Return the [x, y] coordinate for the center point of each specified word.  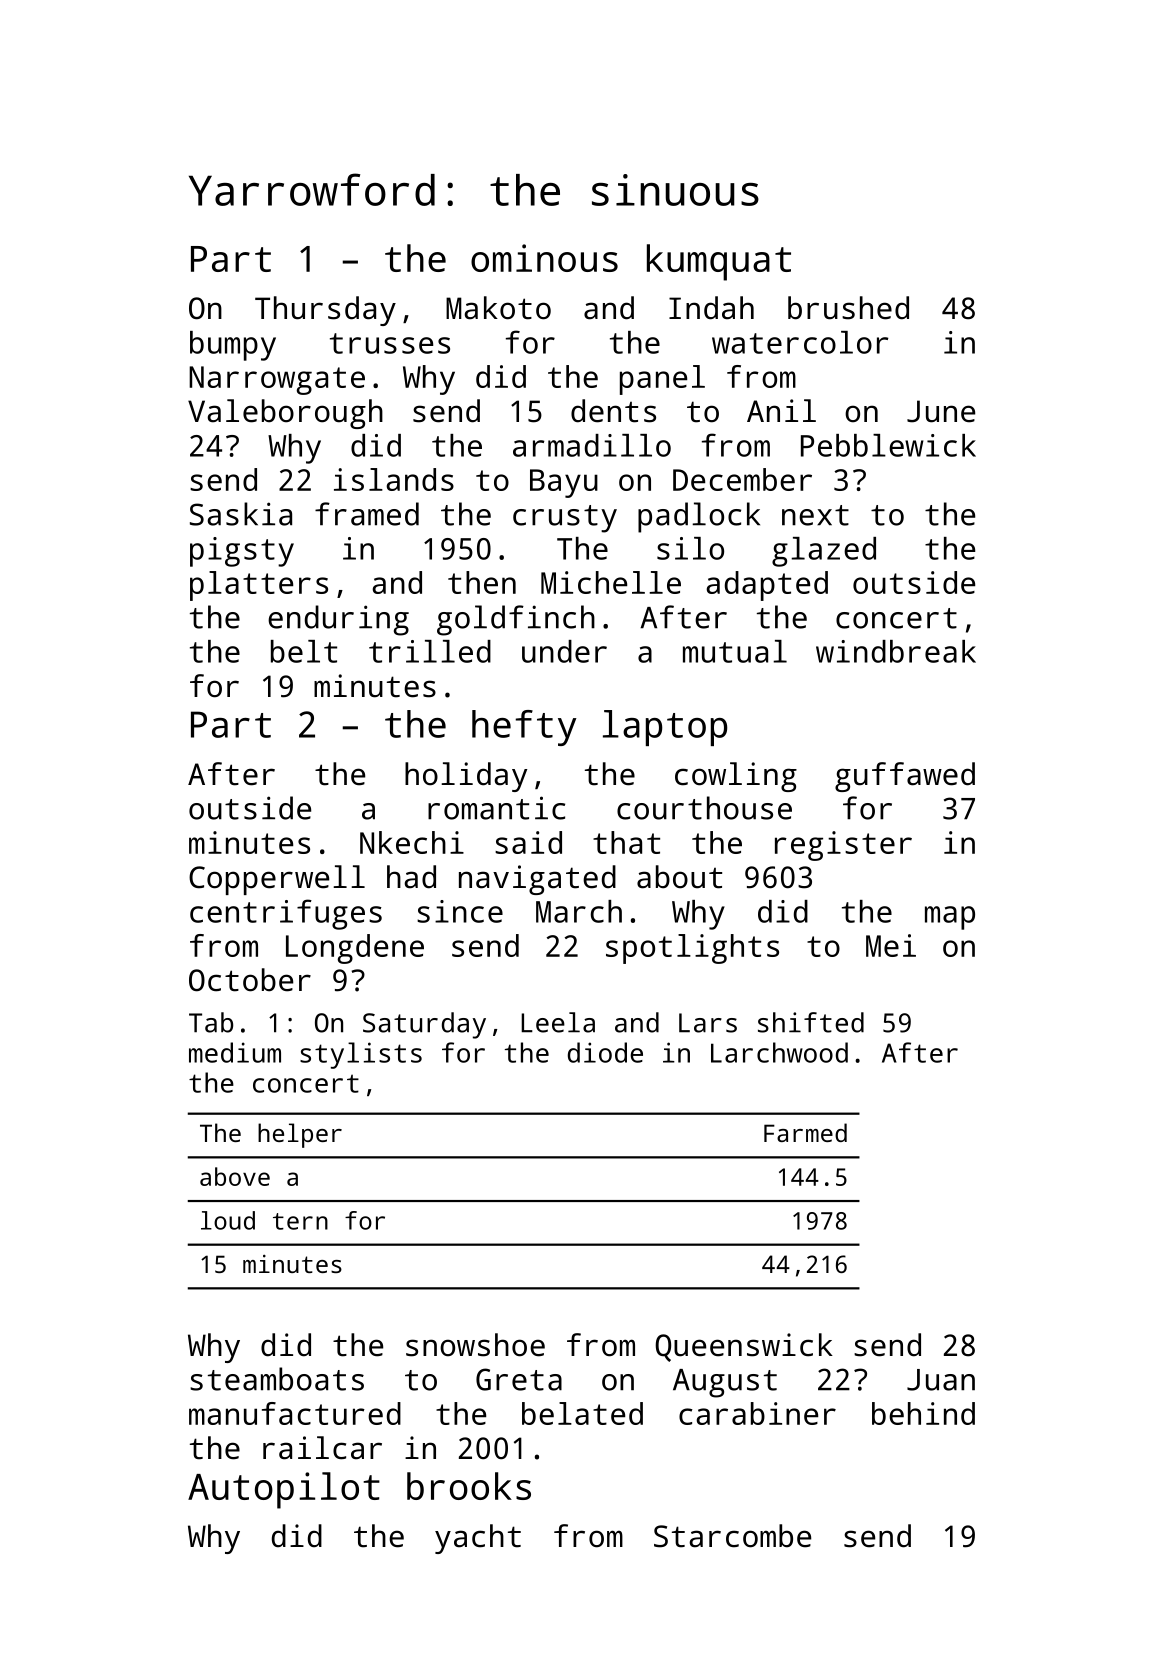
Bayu [564, 483]
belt [304, 651]
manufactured [295, 1413]
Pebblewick [888, 445]
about [679, 877]
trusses [390, 343]
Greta [519, 1379]
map [950, 918]
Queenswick [744, 1347]
